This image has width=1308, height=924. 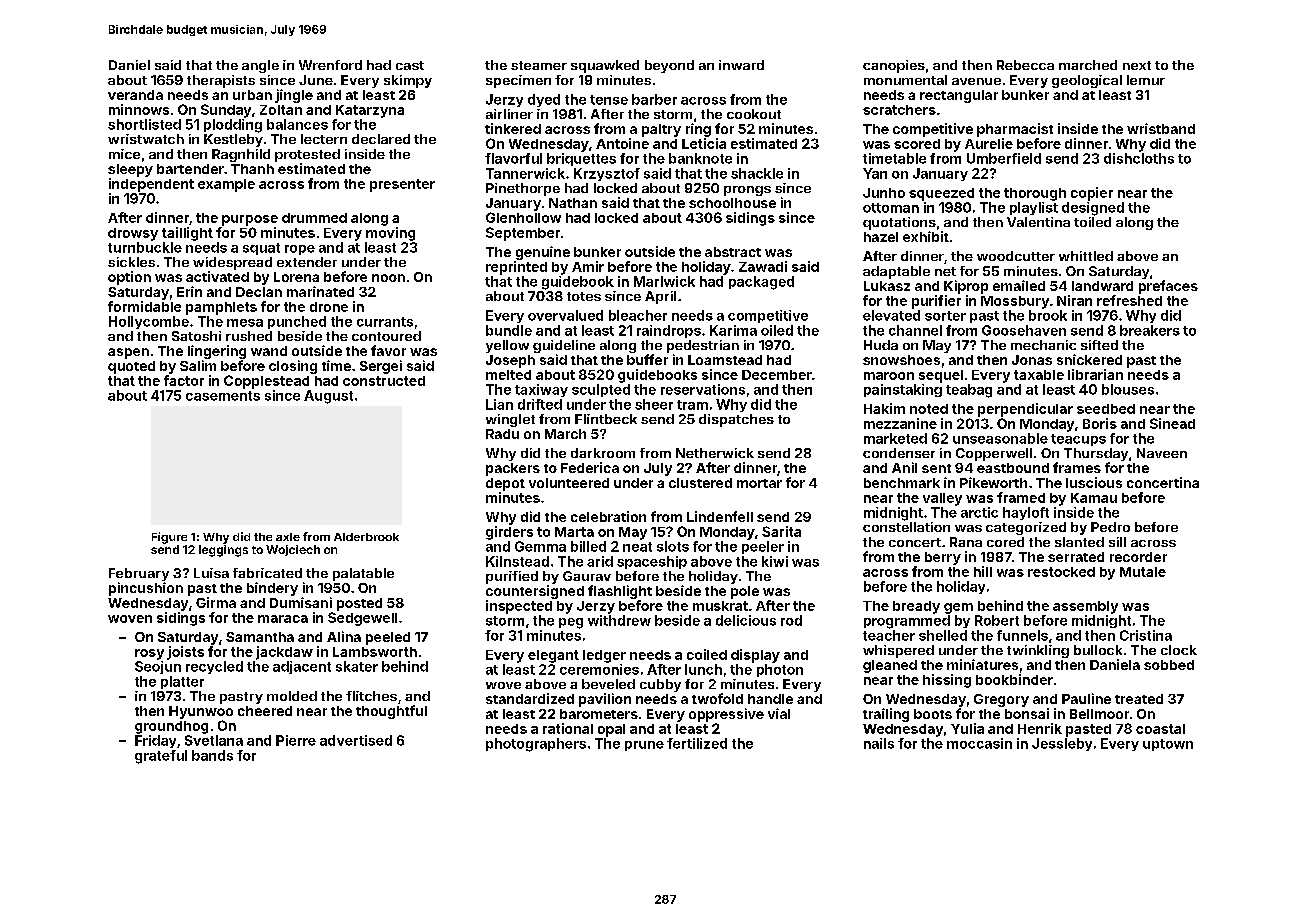 I want to click on playlist, so click(x=1034, y=208).
